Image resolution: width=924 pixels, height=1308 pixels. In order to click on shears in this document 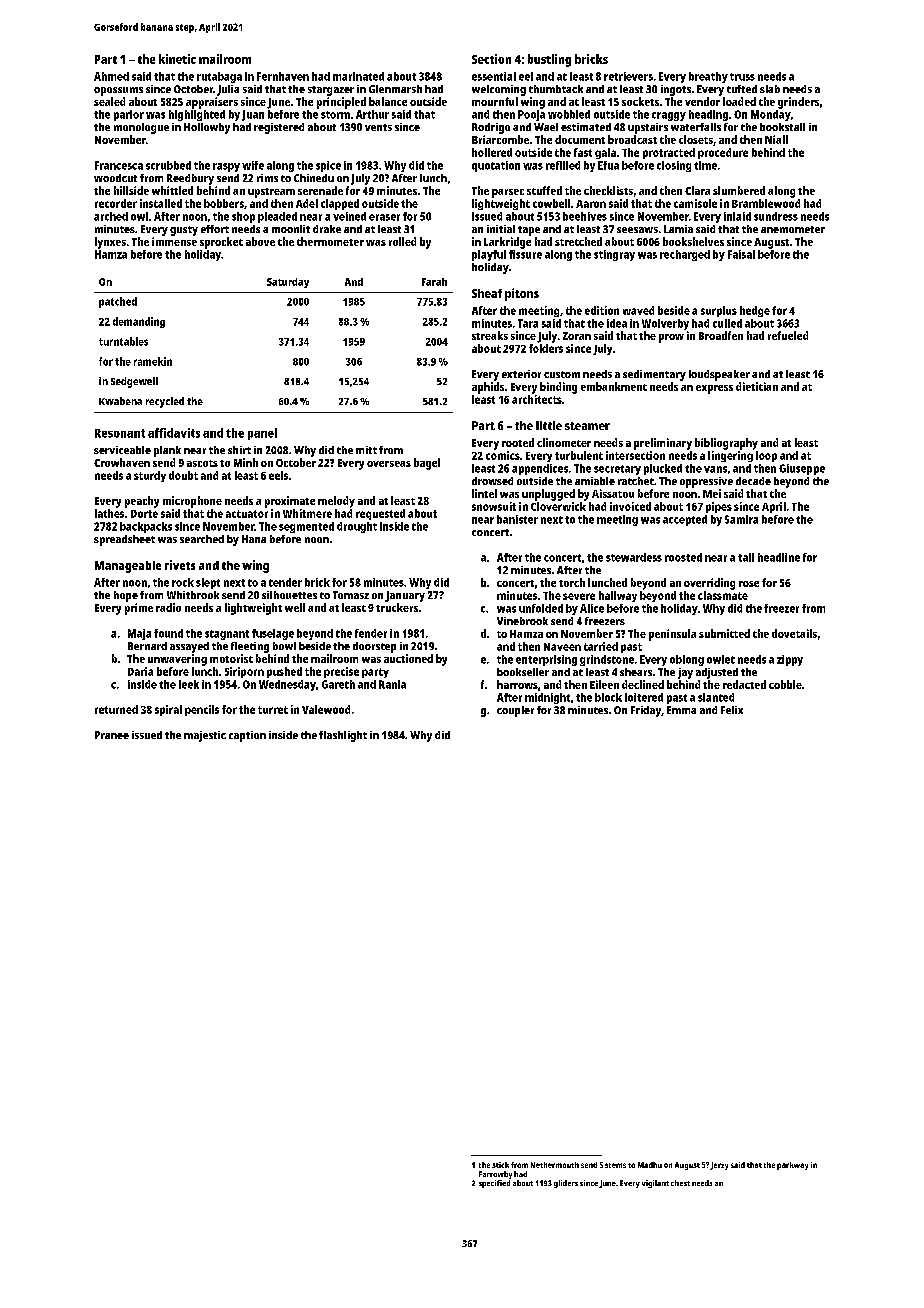, I will do `click(636, 672)`.
